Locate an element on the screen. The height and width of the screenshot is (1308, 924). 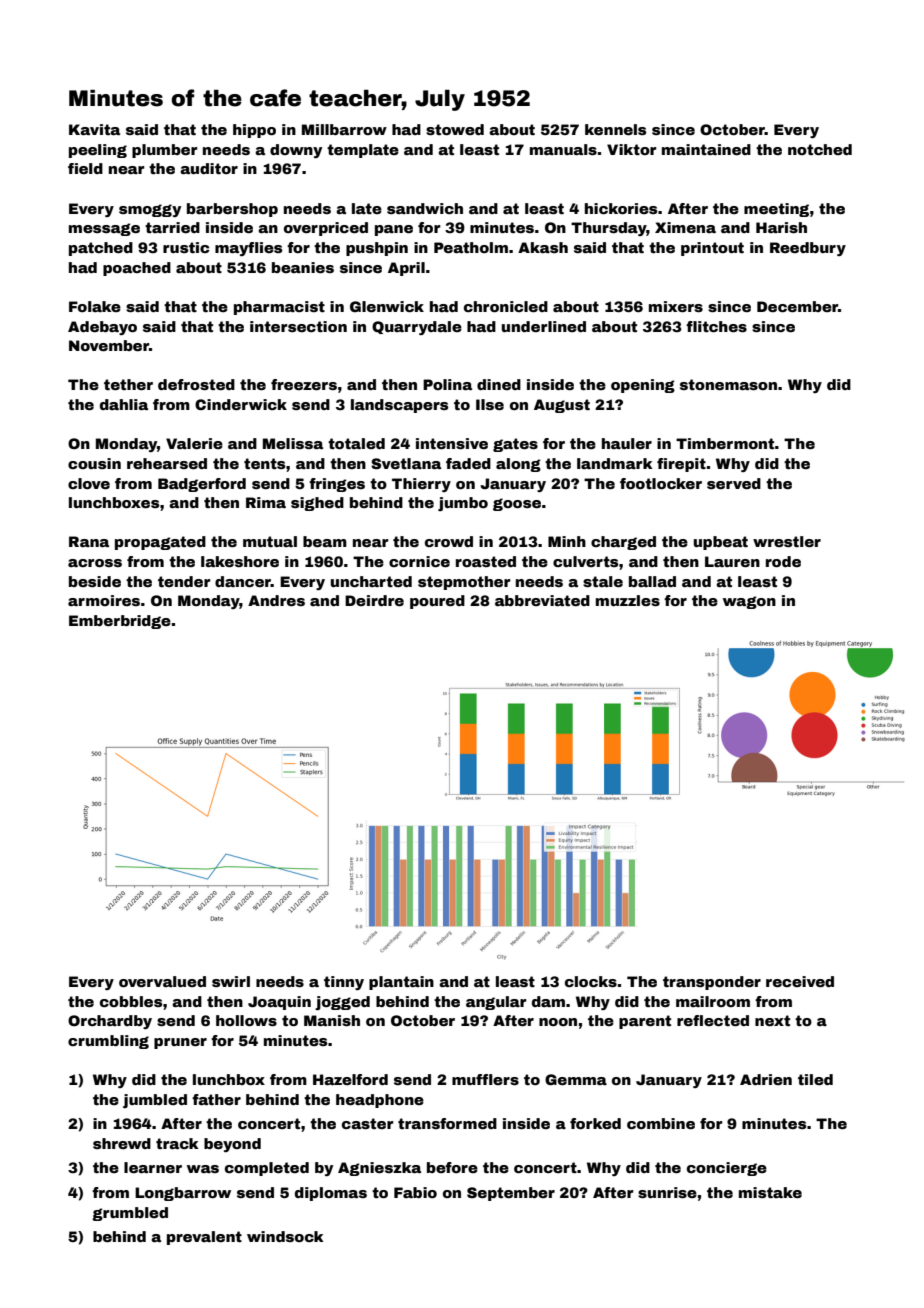
pharmacist is located at coordinates (279, 308).
